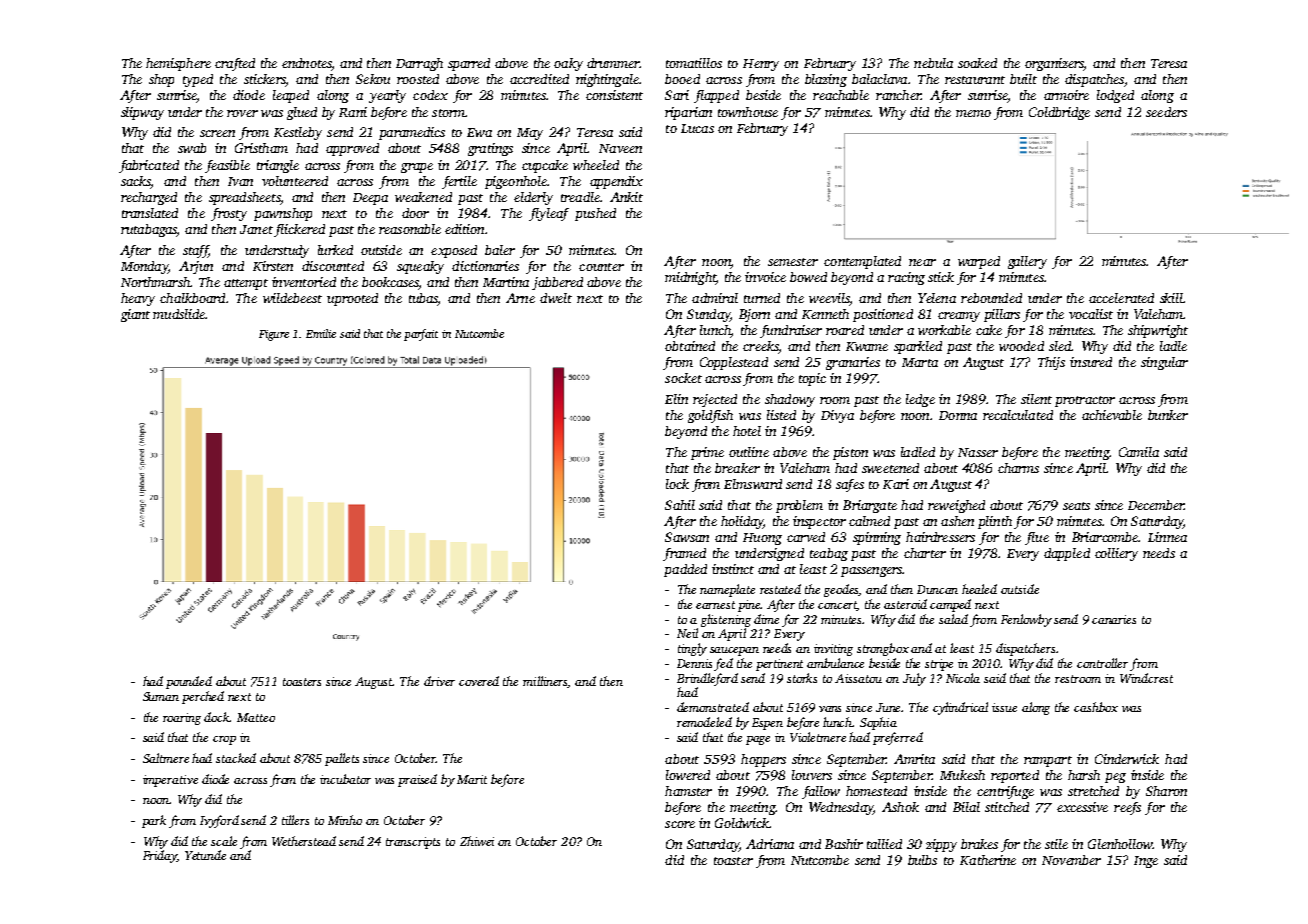 The height and width of the image is (924, 1308). What do you see at coordinates (790, 400) in the image?
I see `shadowy` at bounding box center [790, 400].
